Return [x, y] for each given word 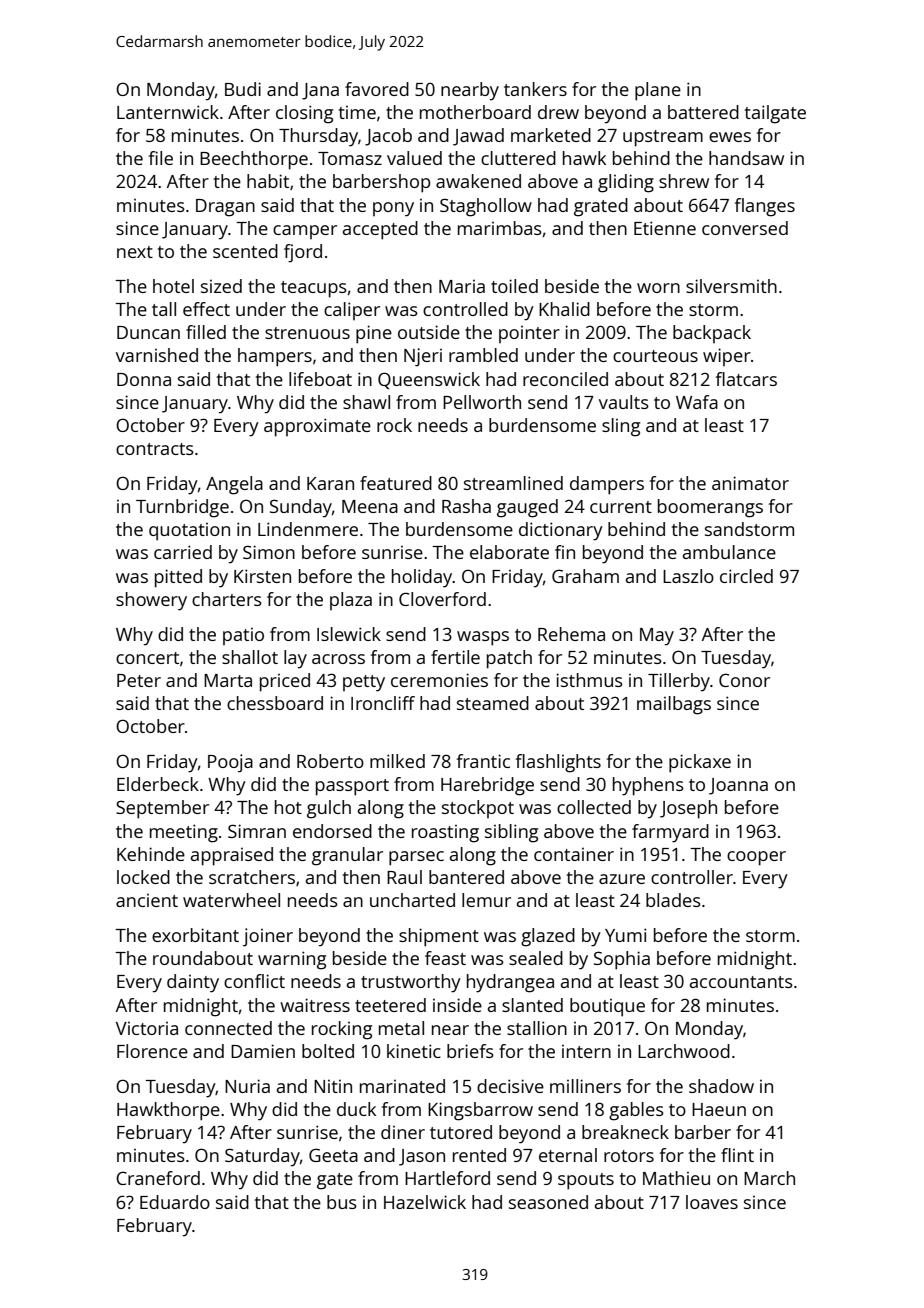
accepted [380, 230]
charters [227, 599]
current [621, 507]
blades [673, 900]
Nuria [247, 1086]
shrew [684, 181]
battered [703, 112]
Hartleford [447, 1178]
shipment [439, 937]
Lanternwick [168, 112]
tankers [535, 89]
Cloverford [442, 599]
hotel [173, 286]
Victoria [147, 1028]
